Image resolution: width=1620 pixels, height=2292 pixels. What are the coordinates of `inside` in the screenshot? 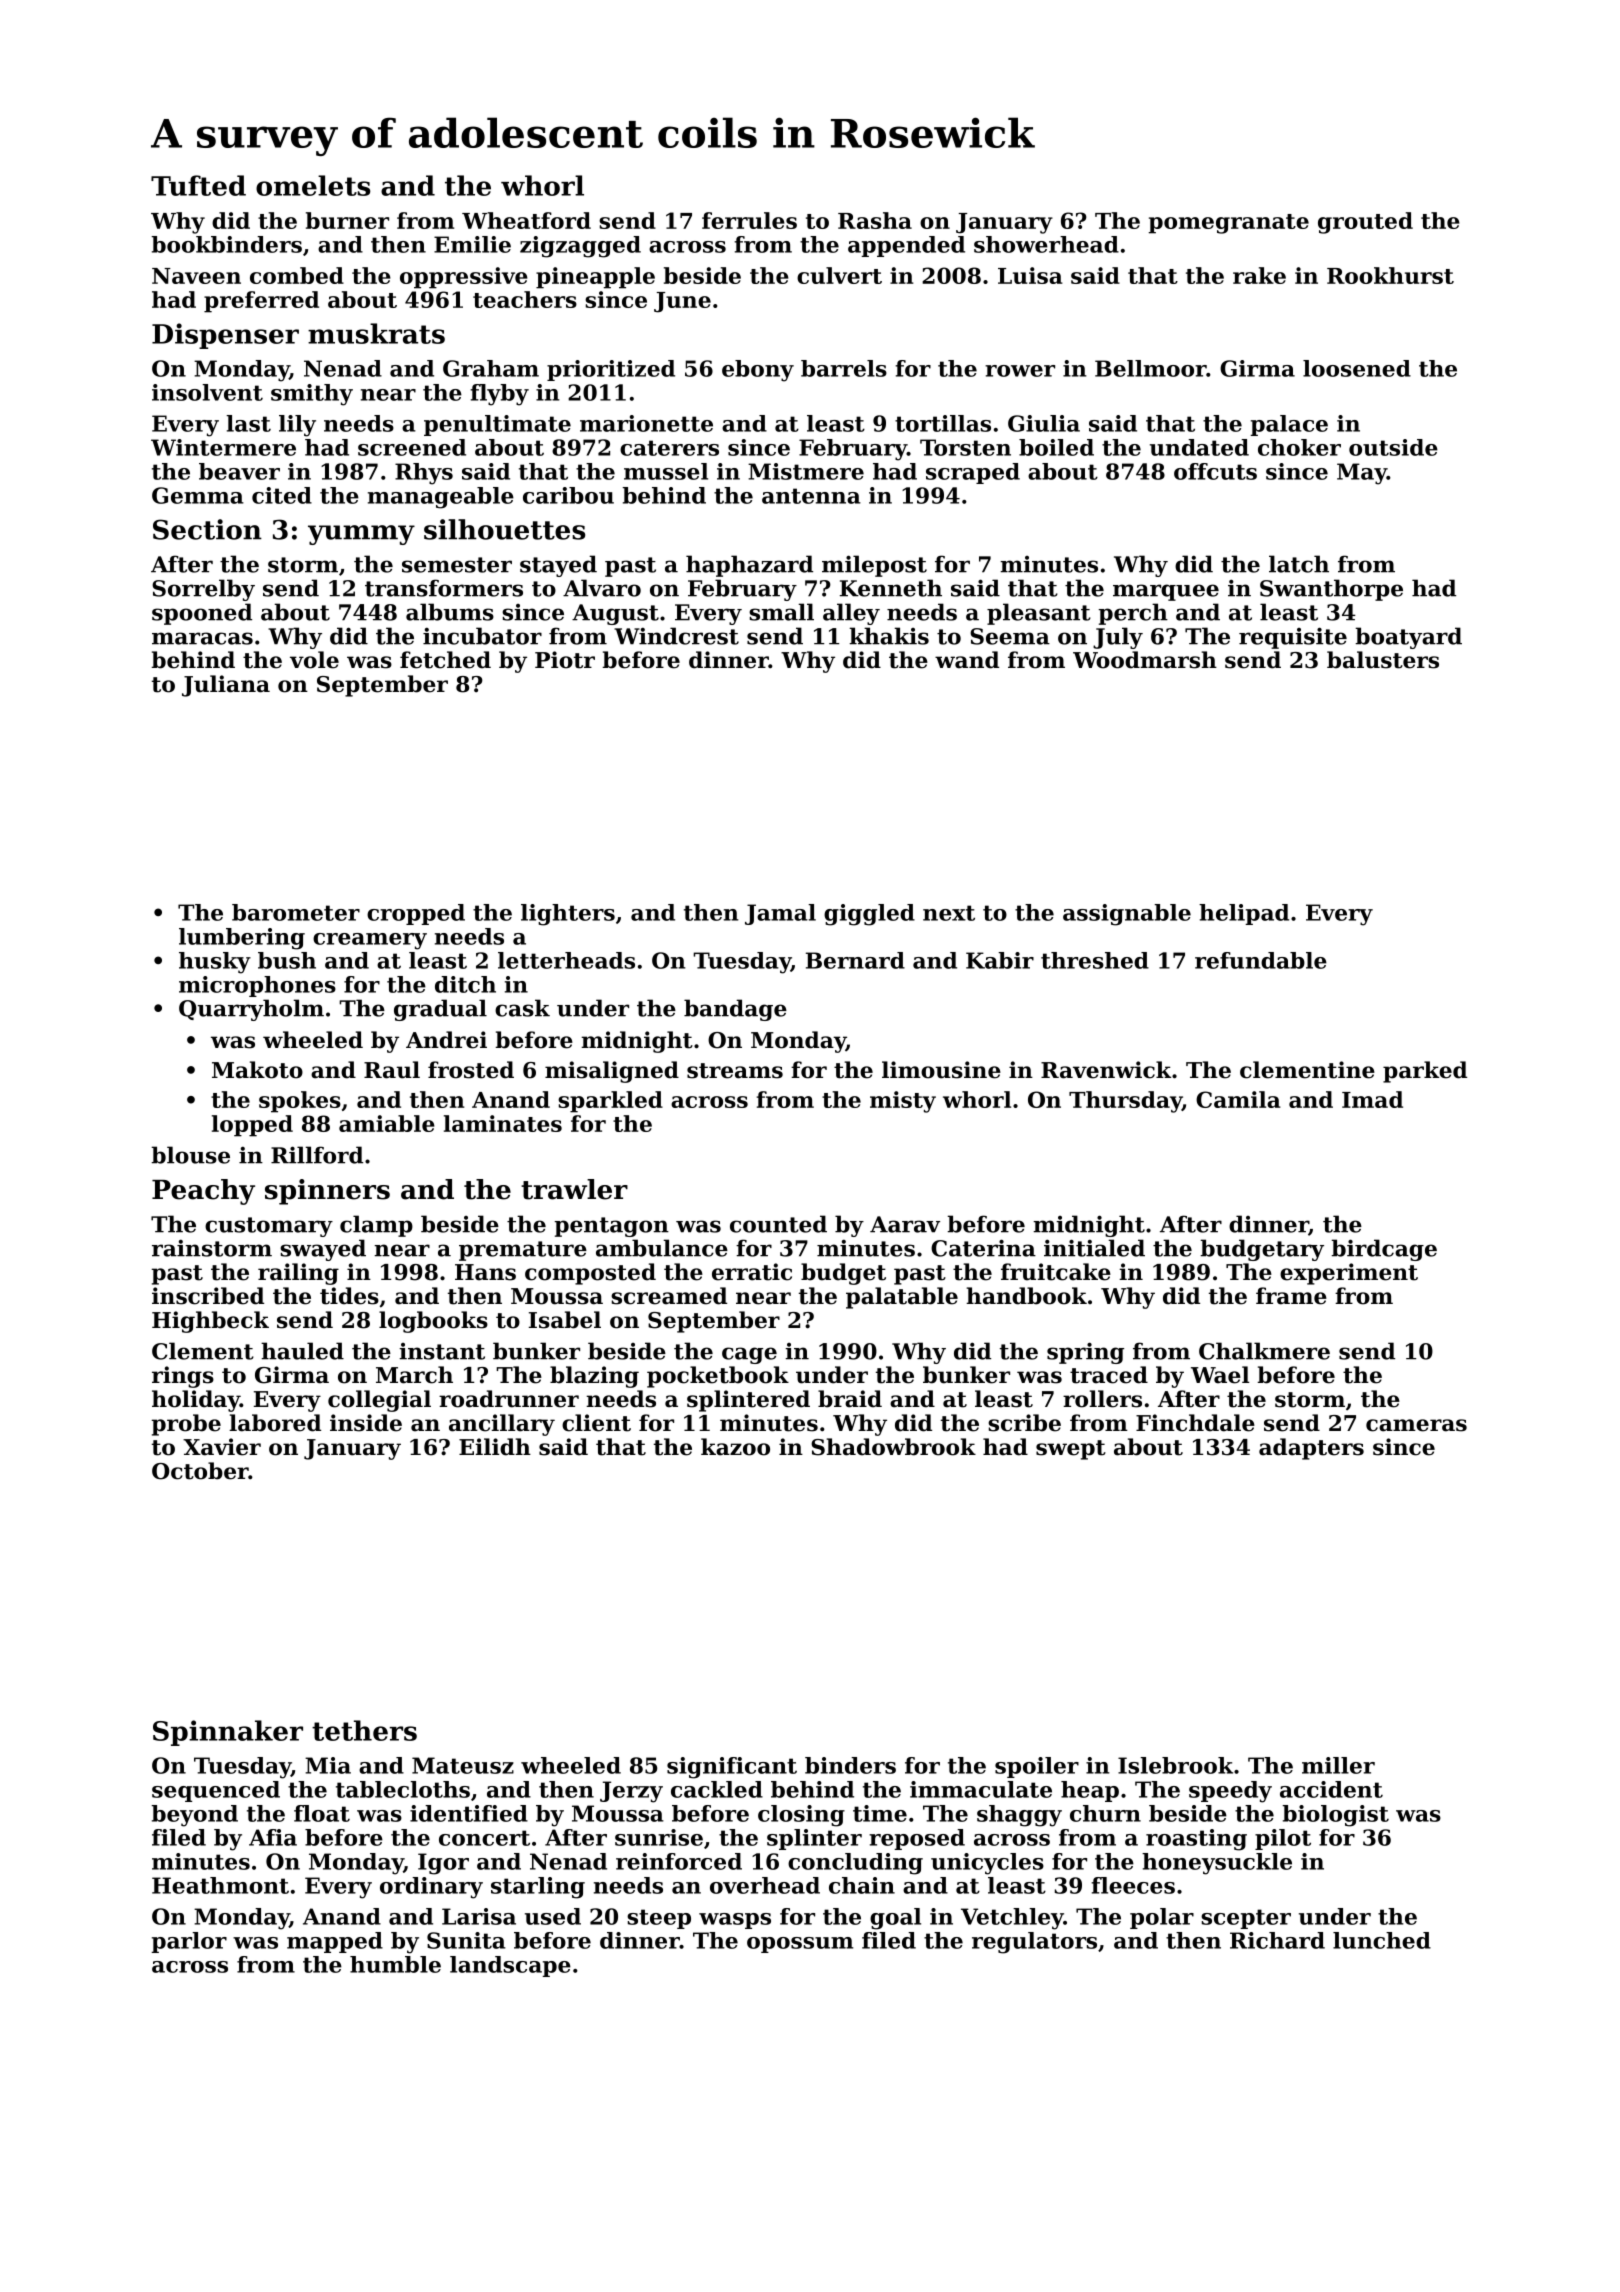 It's located at (366, 1423).
